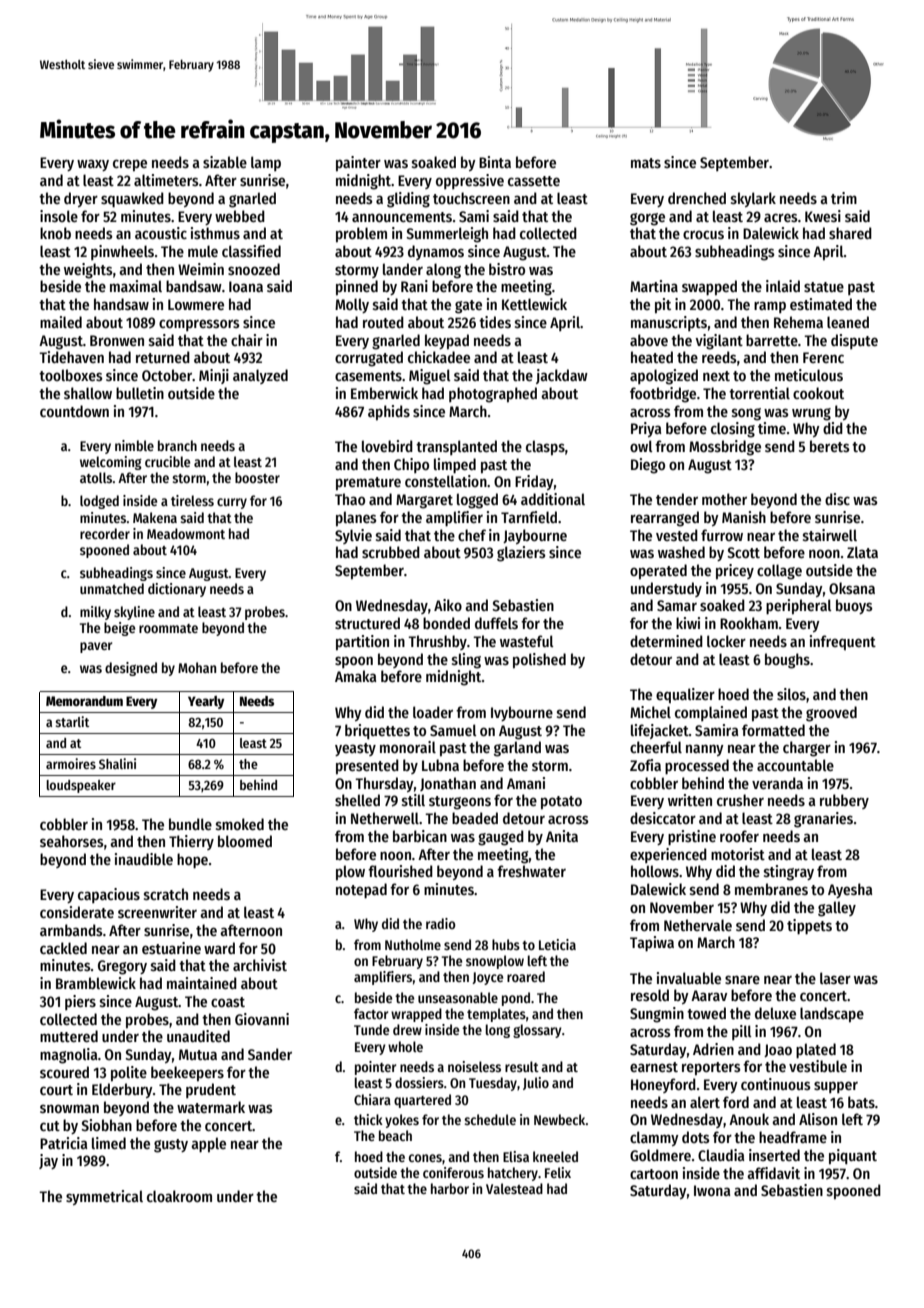 Image resolution: width=924 pixels, height=1308 pixels. What do you see at coordinates (198, 1054) in the page?
I see `Mutua` at bounding box center [198, 1054].
